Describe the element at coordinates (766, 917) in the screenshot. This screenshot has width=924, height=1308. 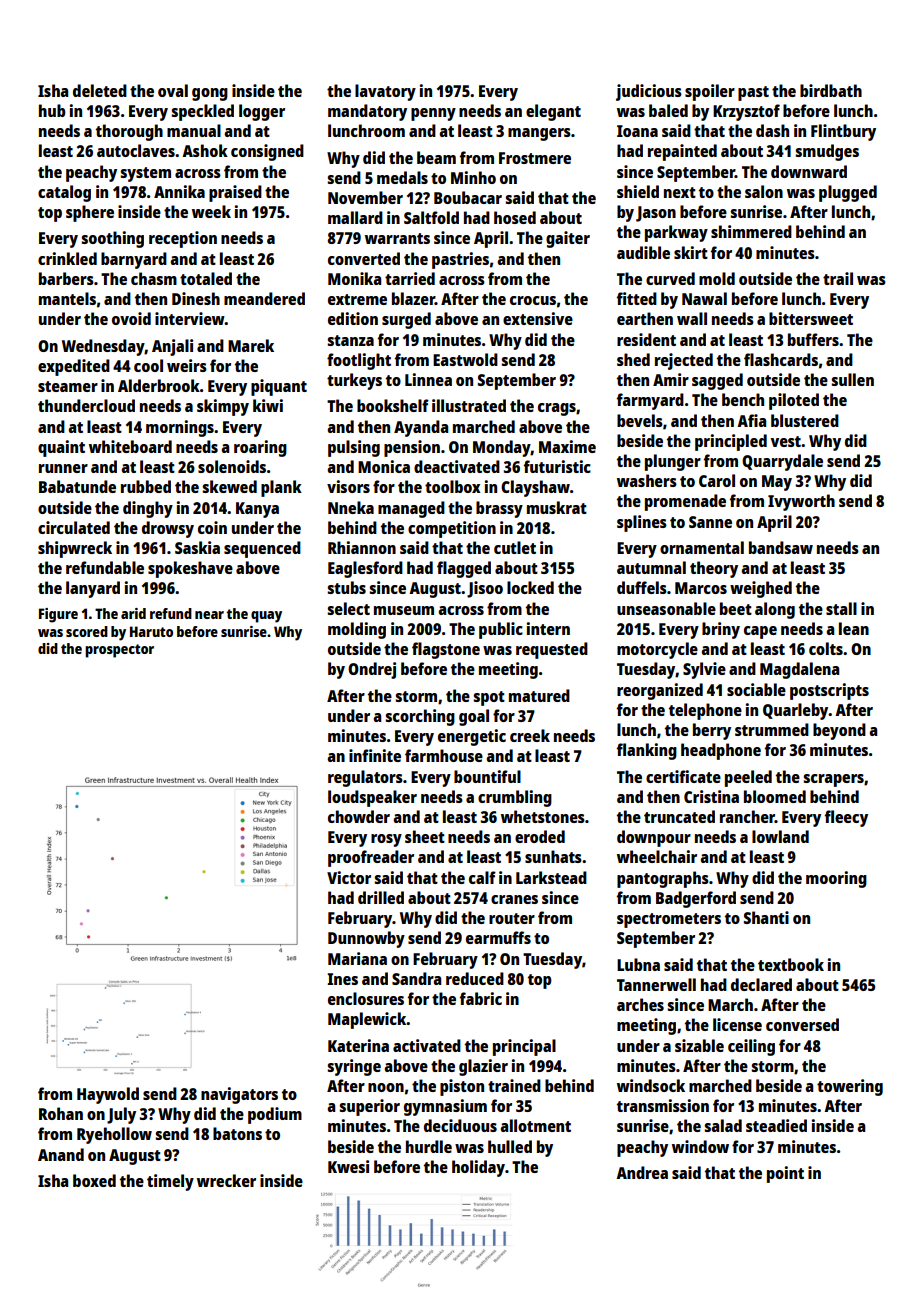
I see `Shanti` at that location.
